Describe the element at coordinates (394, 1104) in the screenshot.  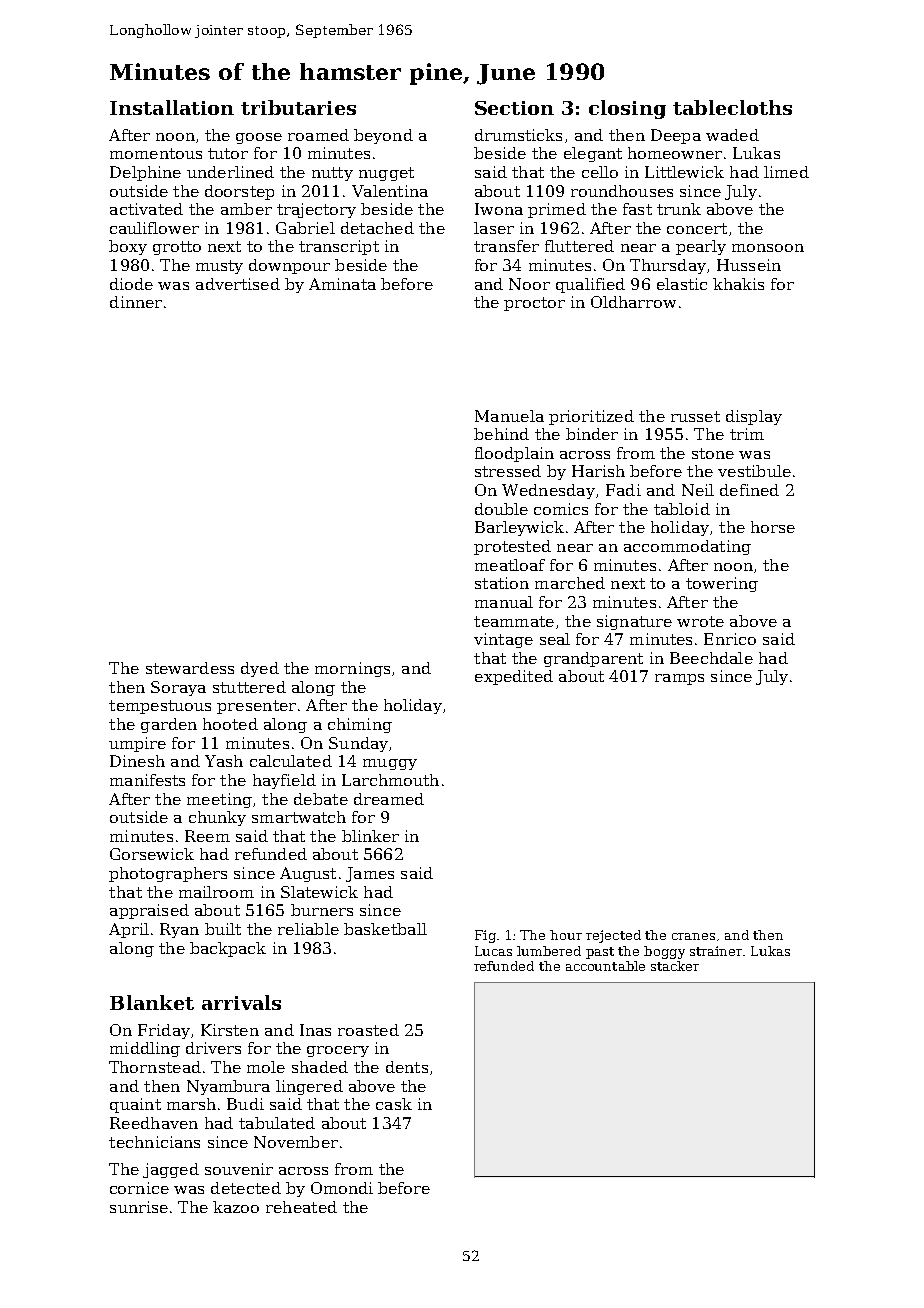
I see `cask` at that location.
